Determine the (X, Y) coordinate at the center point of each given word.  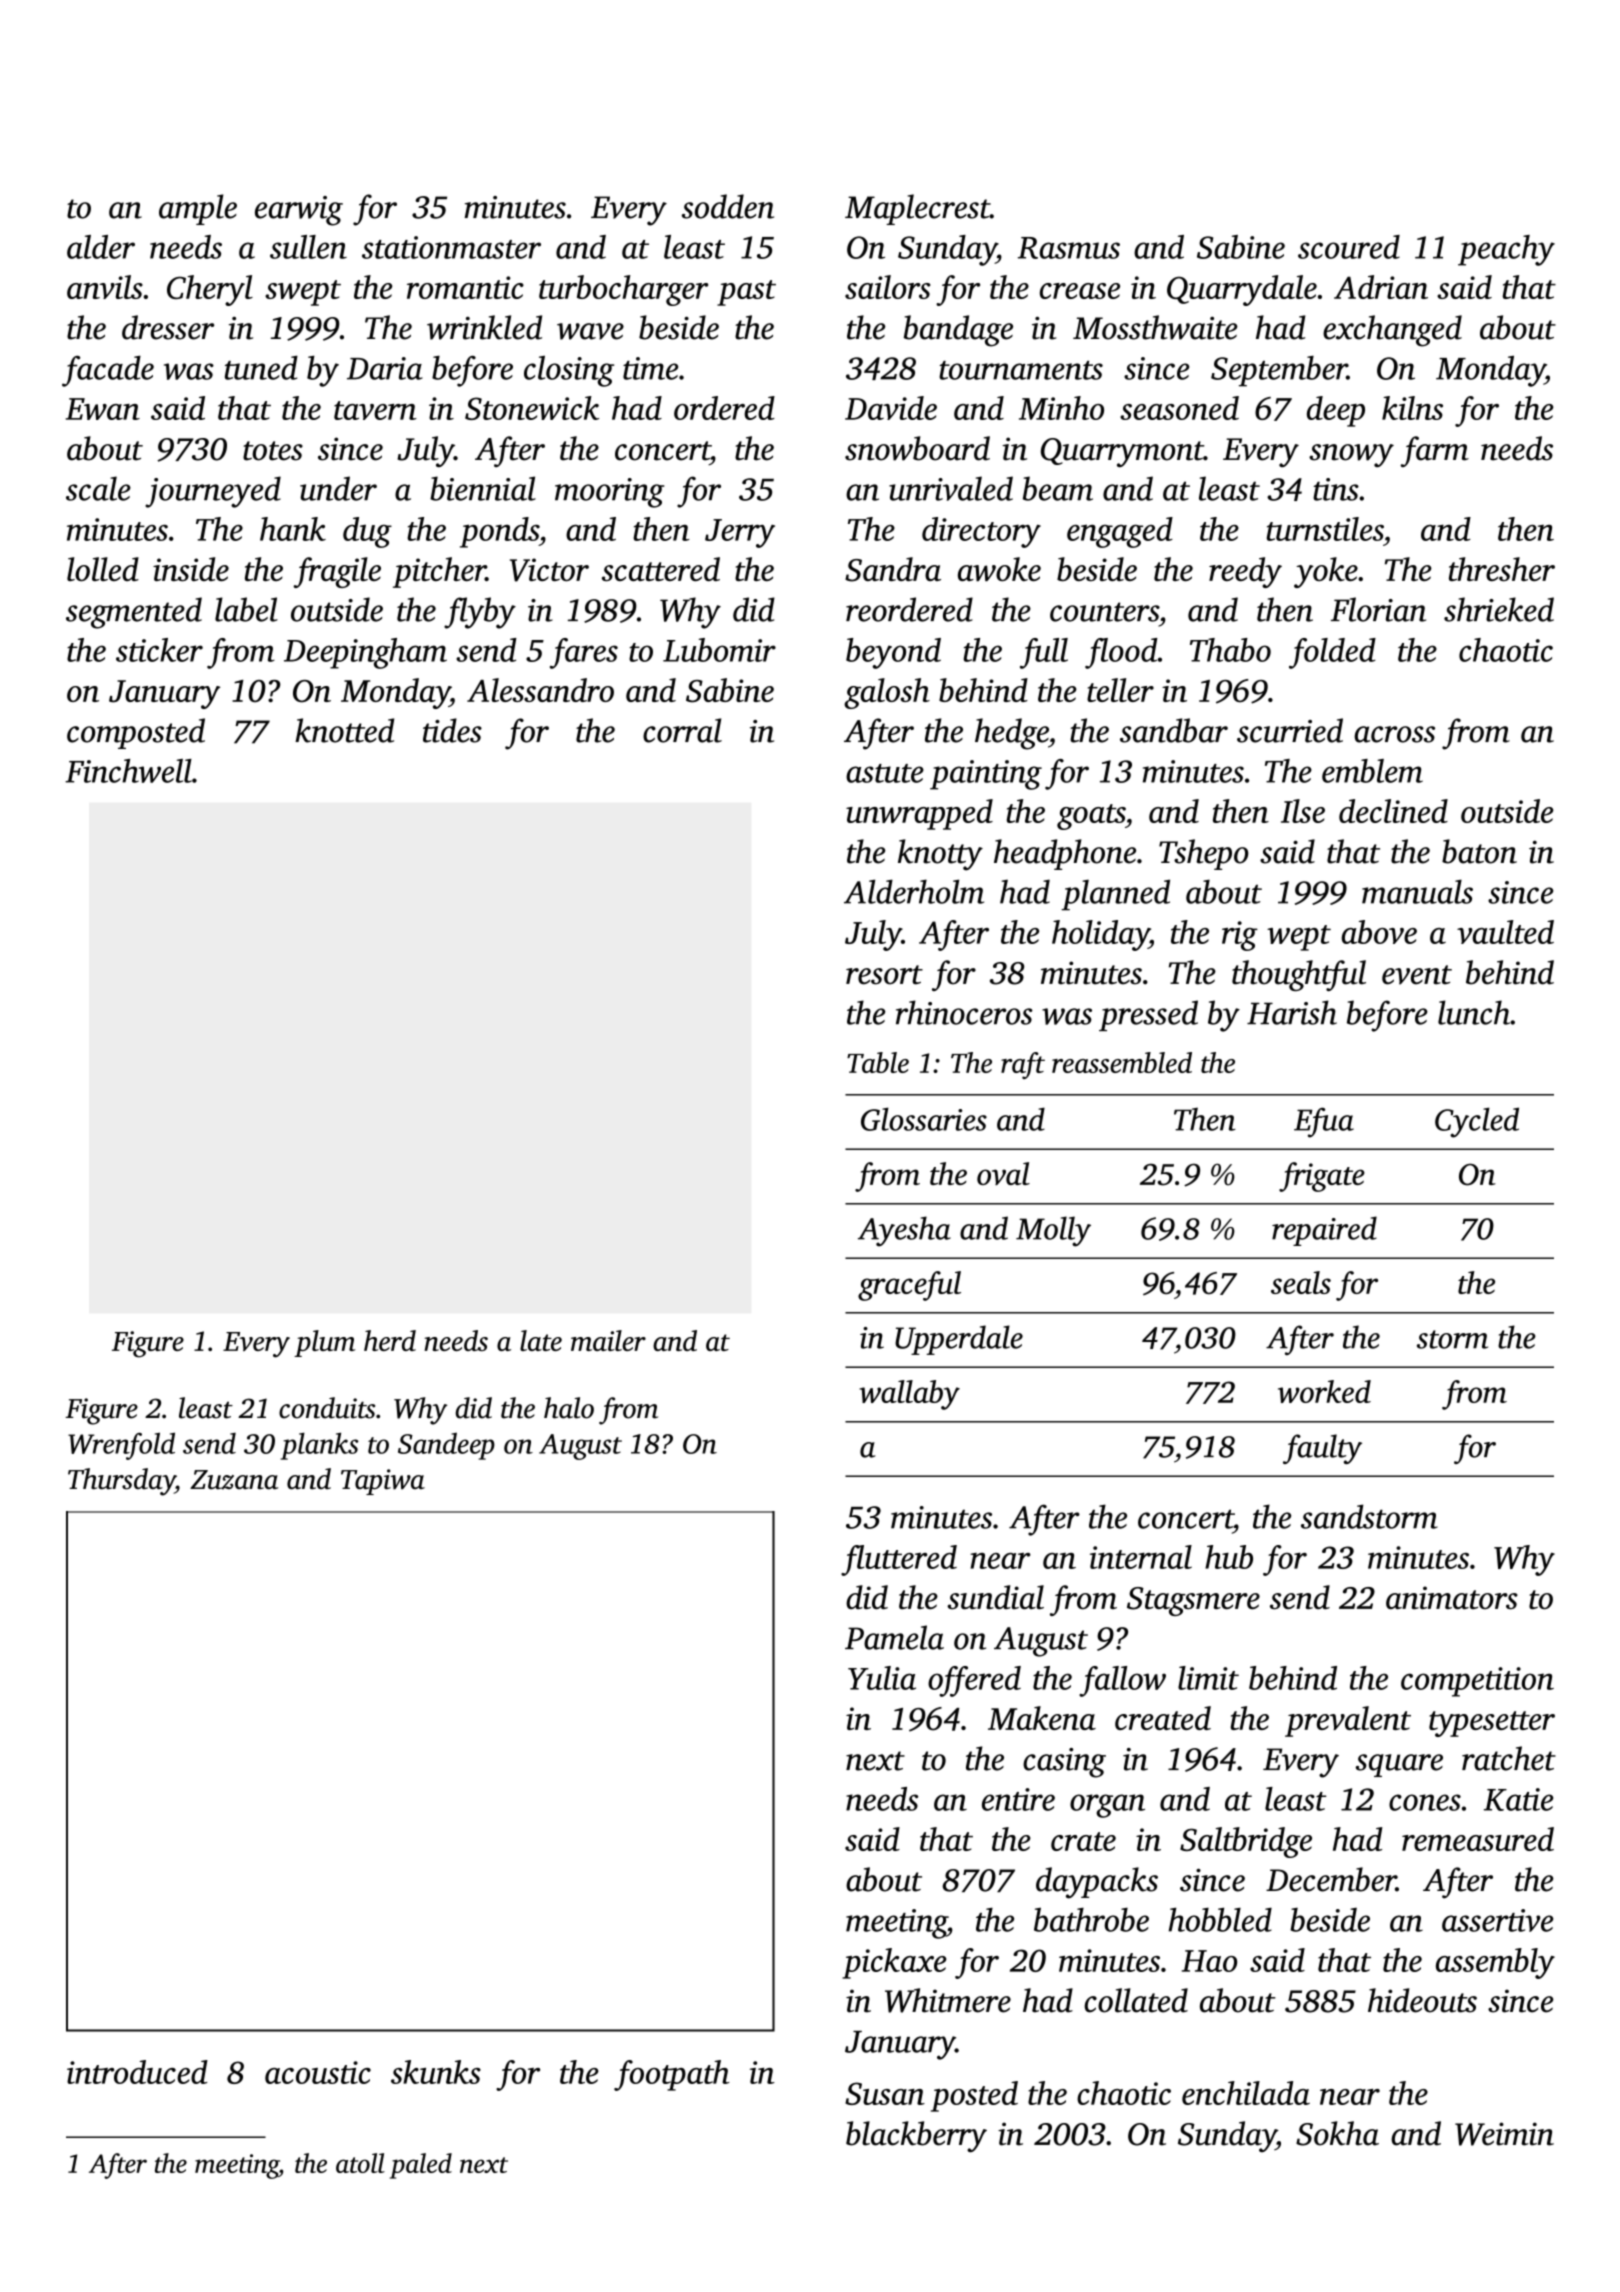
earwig (299, 211)
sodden (728, 206)
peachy (1506, 250)
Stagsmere (1193, 1601)
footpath (672, 2075)
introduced (137, 2072)
